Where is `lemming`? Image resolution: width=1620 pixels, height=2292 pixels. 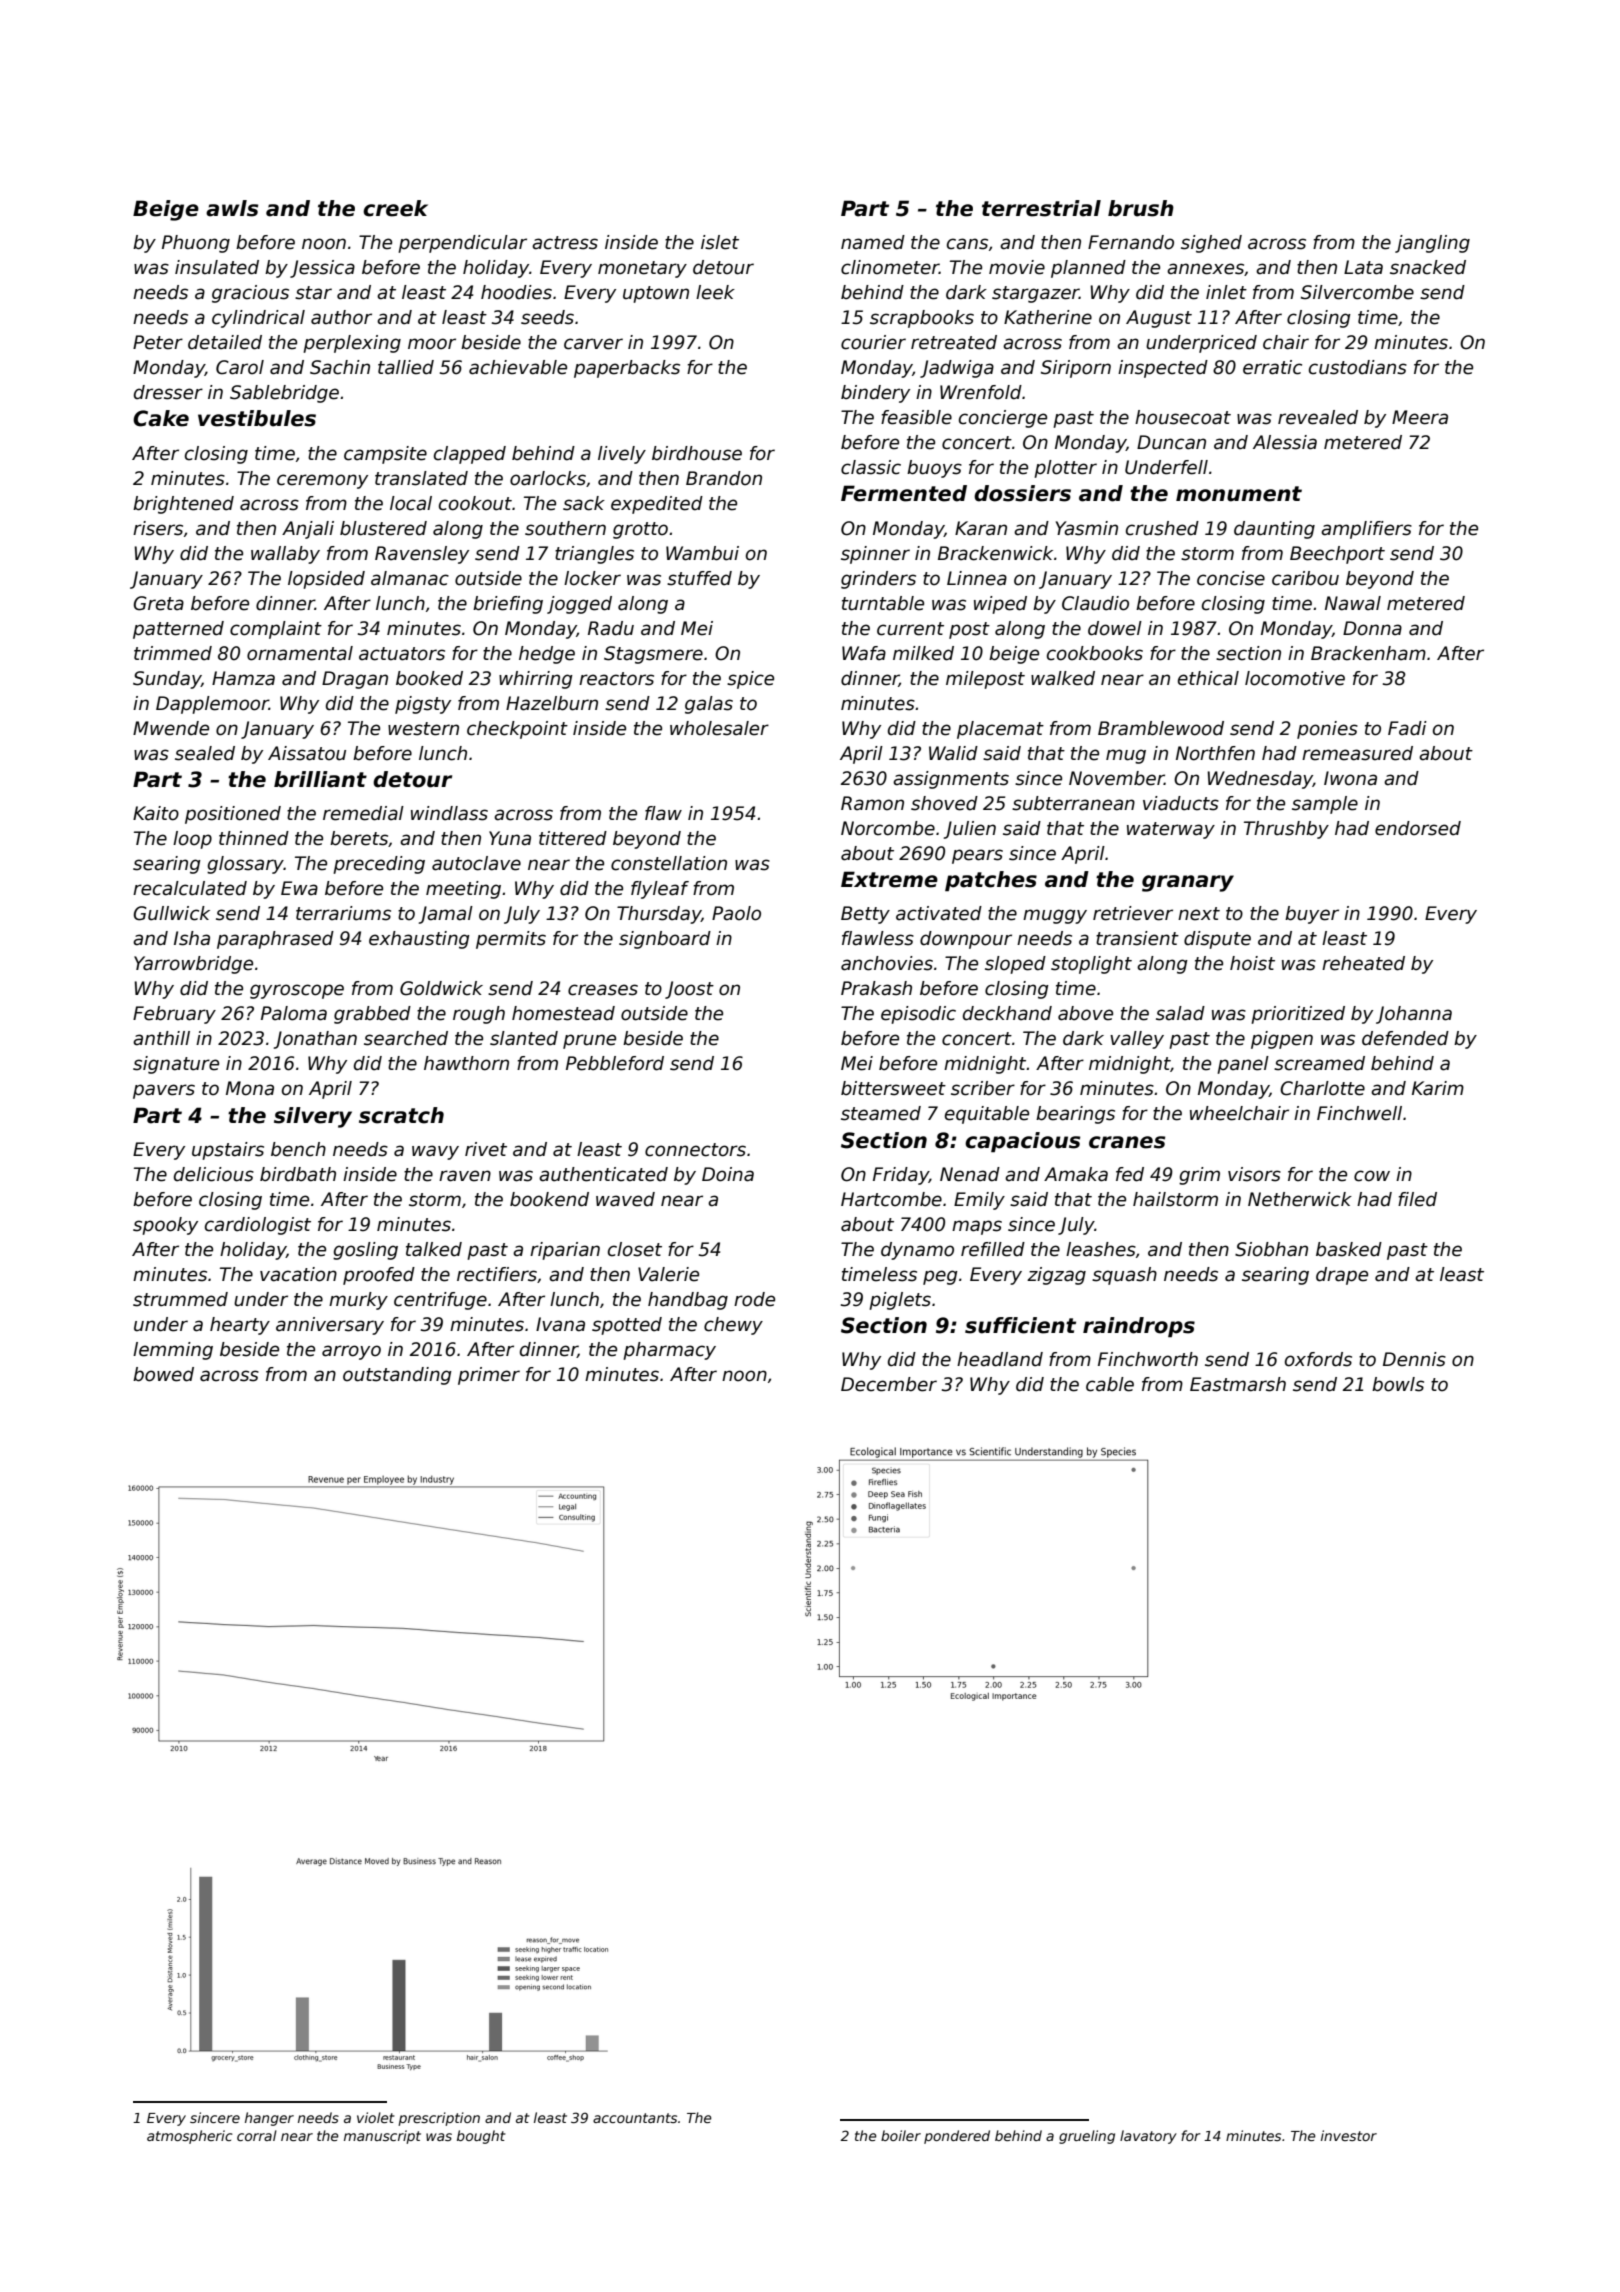 lemming is located at coordinates (173, 1351).
